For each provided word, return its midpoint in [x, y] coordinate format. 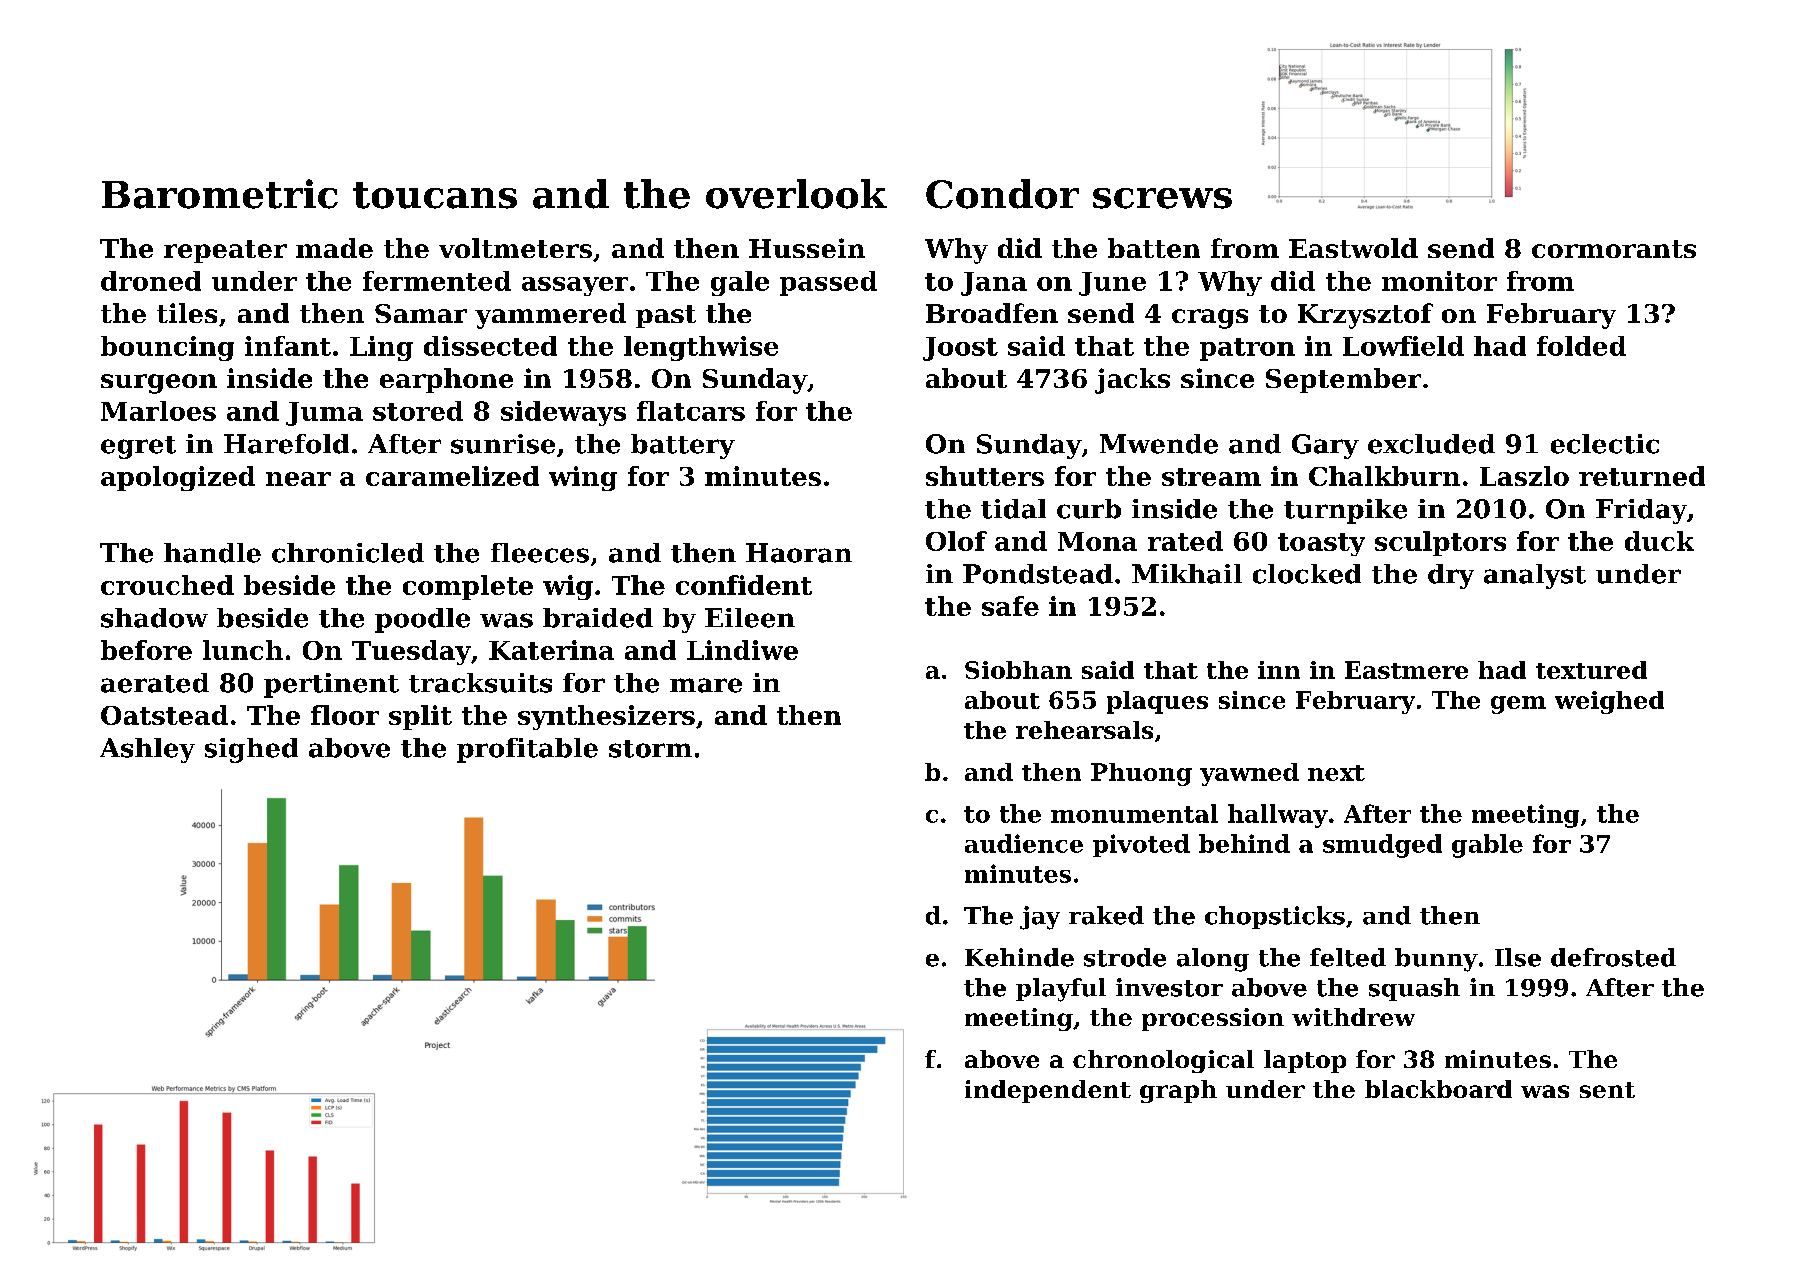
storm [650, 749]
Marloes [158, 411]
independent [1048, 1091]
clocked [1307, 574]
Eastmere [1406, 670]
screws [1162, 198]
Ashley [147, 750]
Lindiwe [742, 650]
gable [1487, 846]
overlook [796, 194]
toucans [435, 195]
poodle [422, 620]
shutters [985, 476]
